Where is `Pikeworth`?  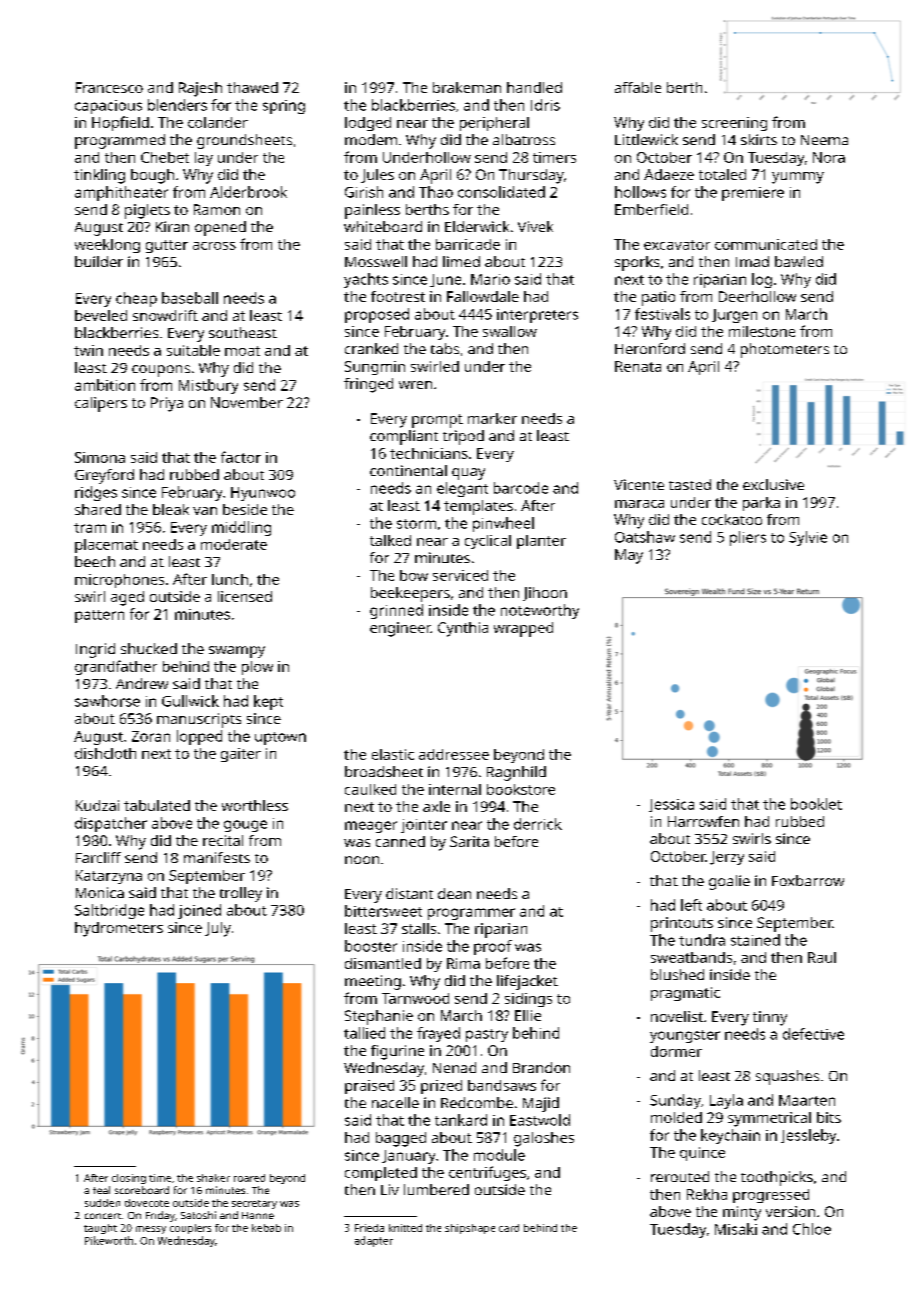
Pikeworth is located at coordinates (109, 1240).
